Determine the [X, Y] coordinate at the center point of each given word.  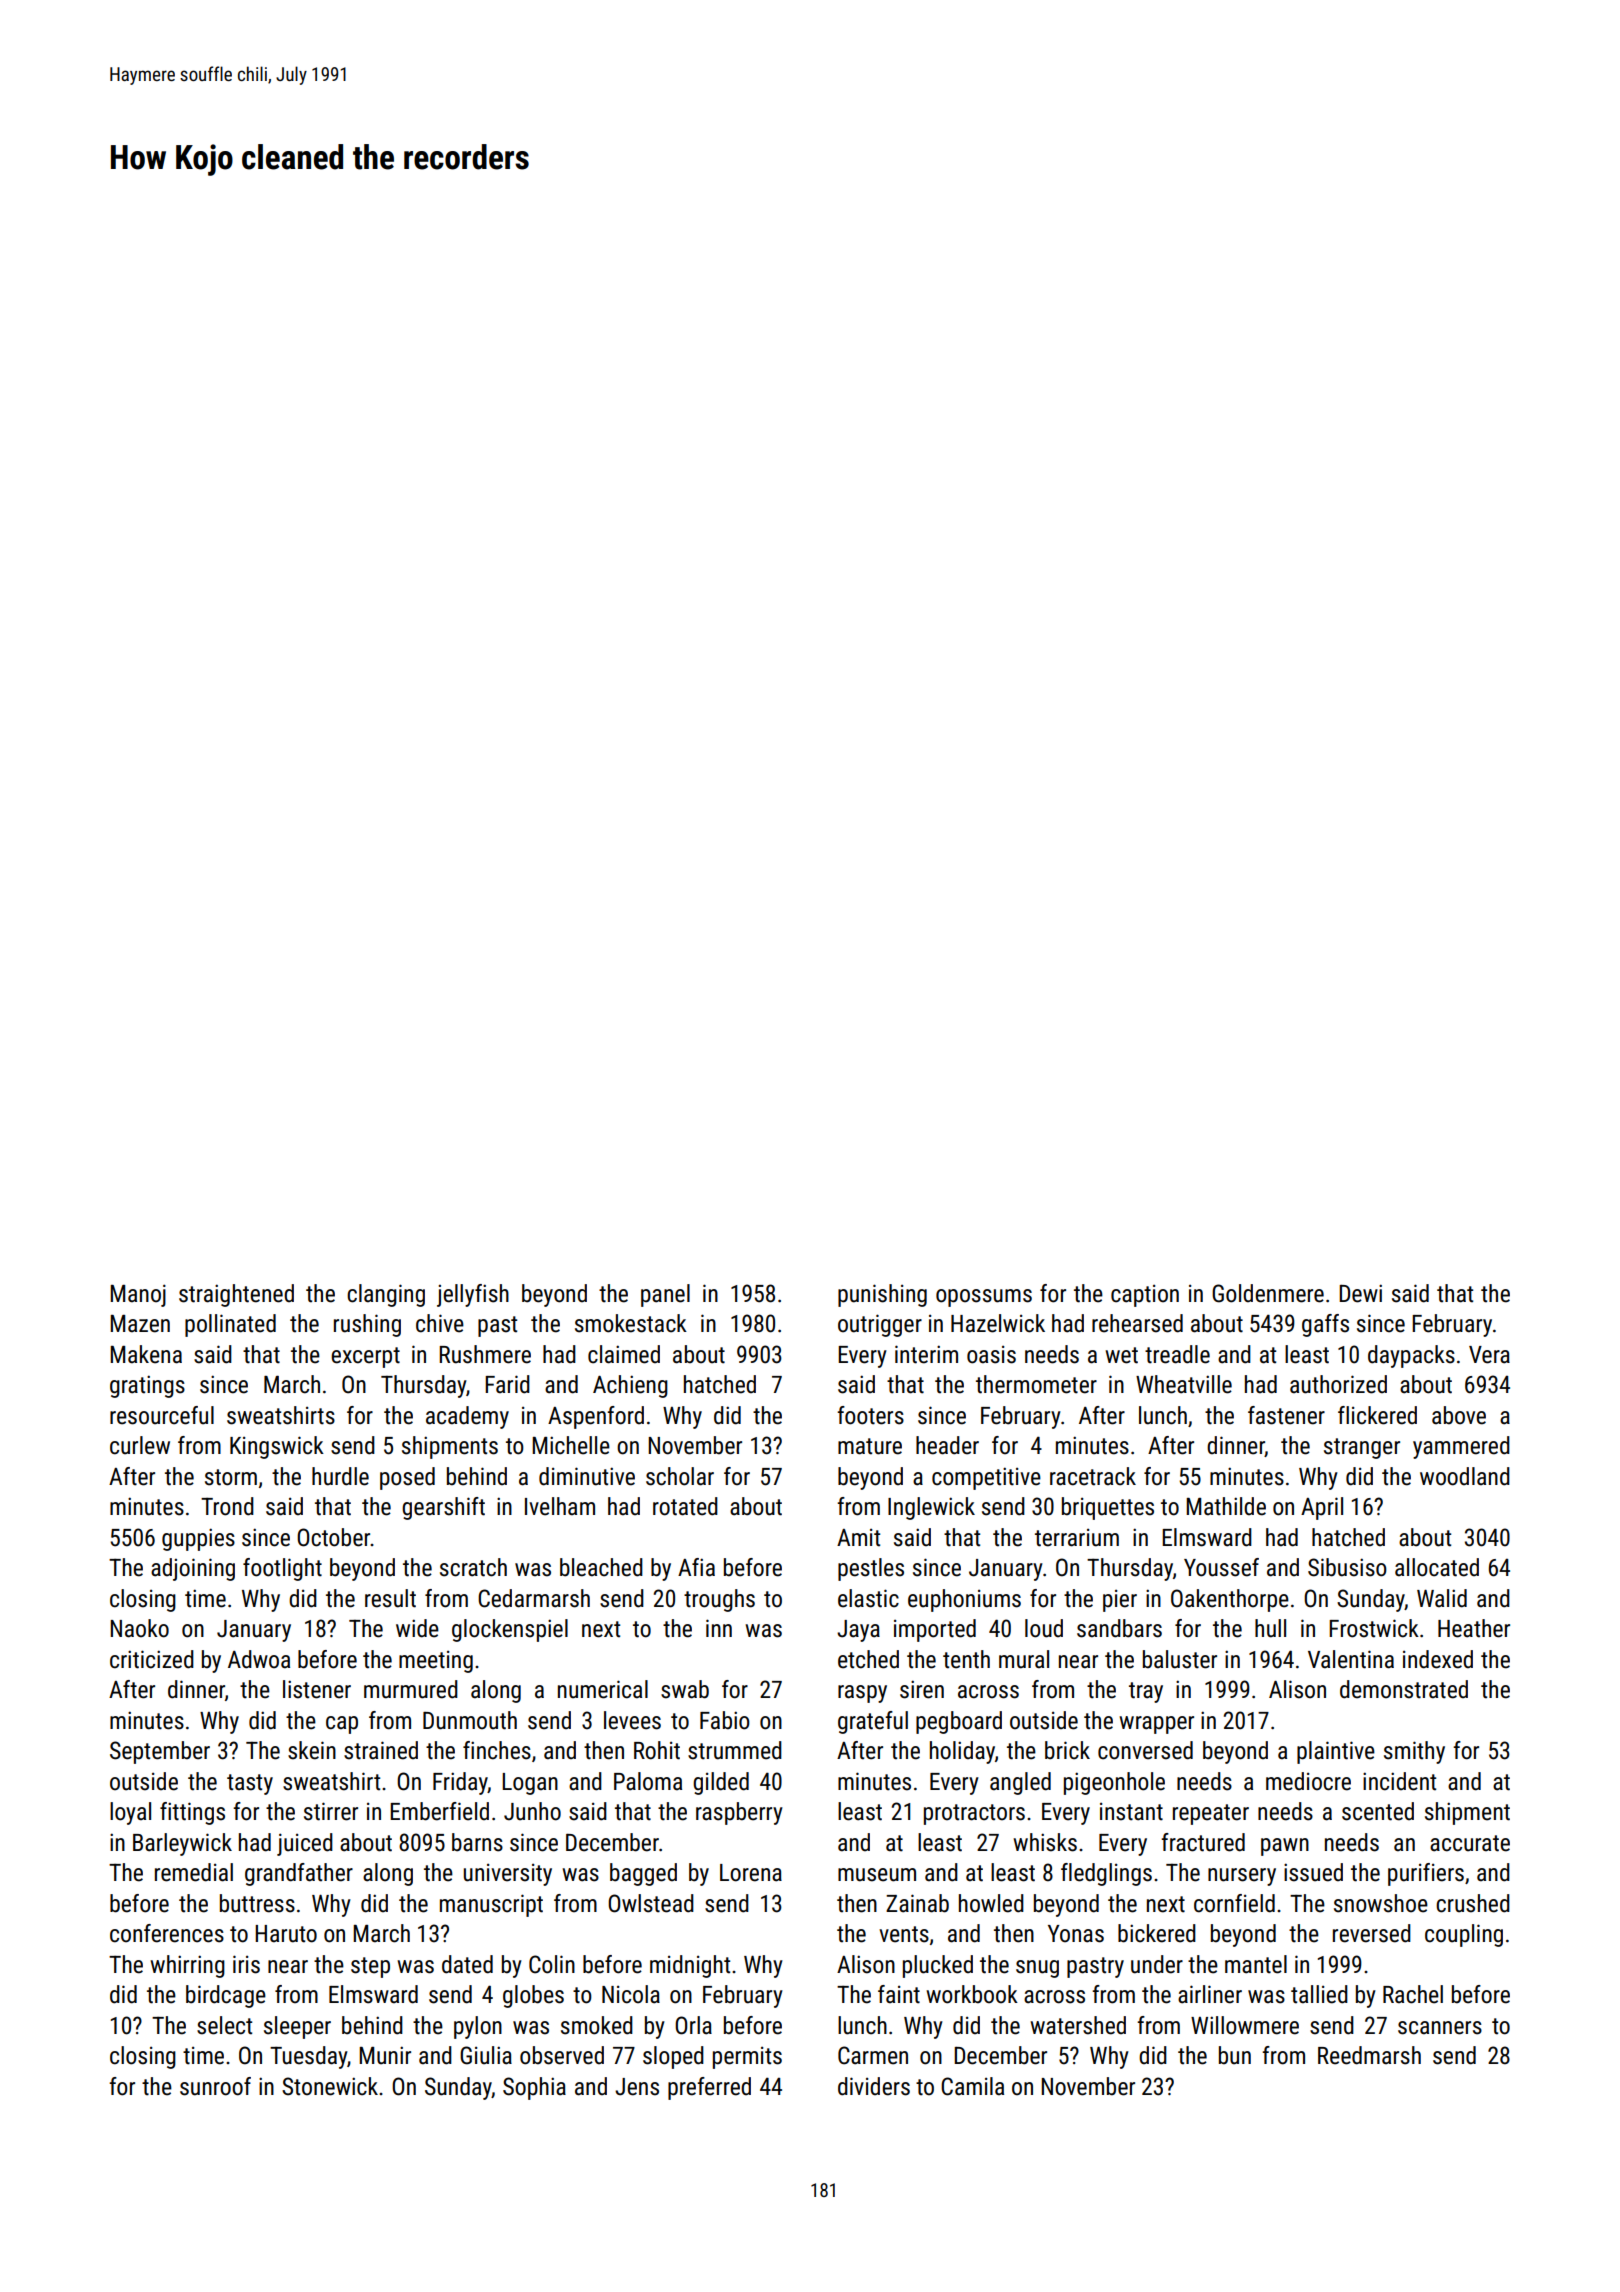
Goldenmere [1268, 1293]
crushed [1473, 1903]
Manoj [138, 1295]
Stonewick [330, 2086]
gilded [721, 1783]
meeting [436, 1662]
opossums [984, 1298]
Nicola [631, 1994]
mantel [1256, 1964]
